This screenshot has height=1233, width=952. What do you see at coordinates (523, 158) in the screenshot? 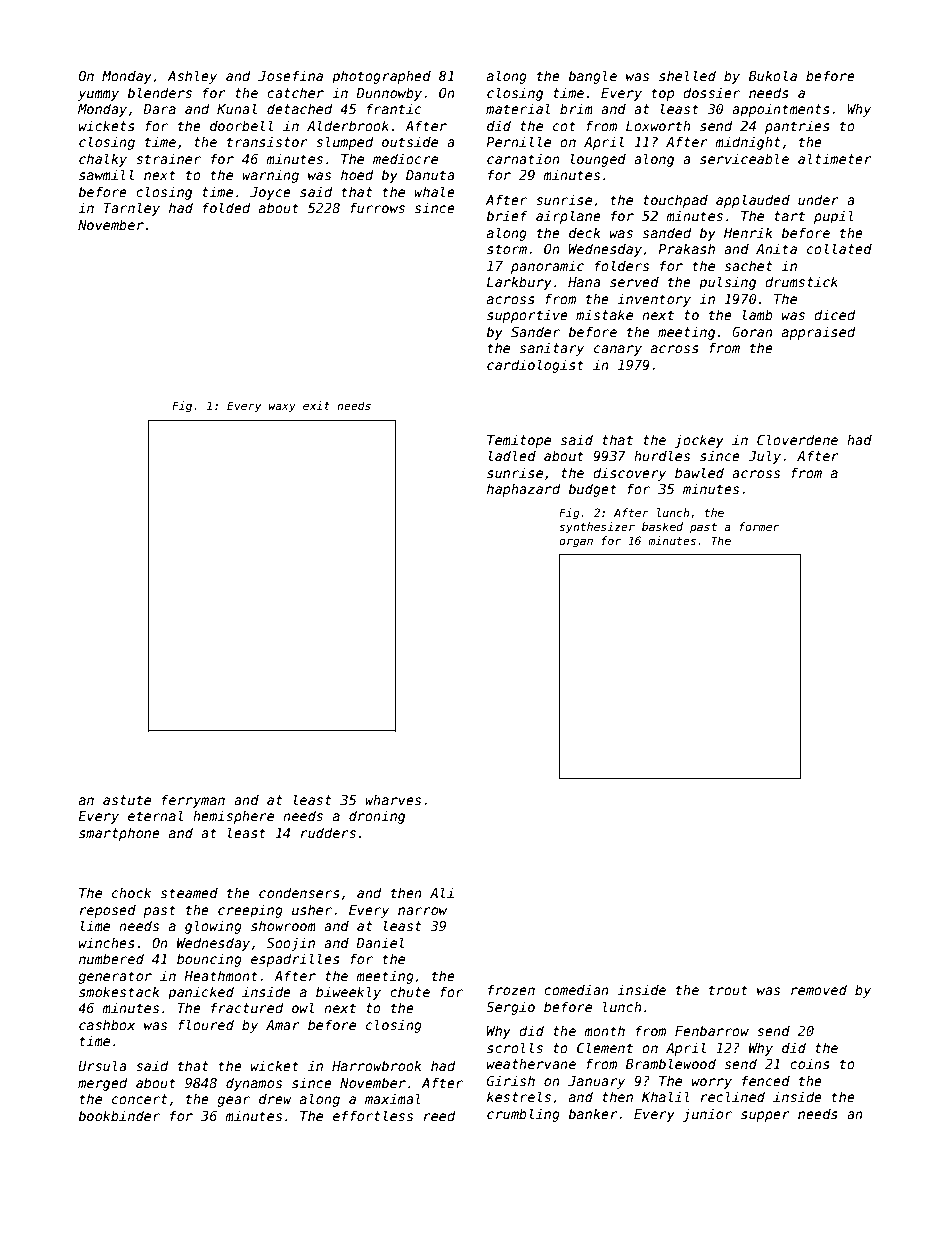
I see `carnation` at bounding box center [523, 158].
